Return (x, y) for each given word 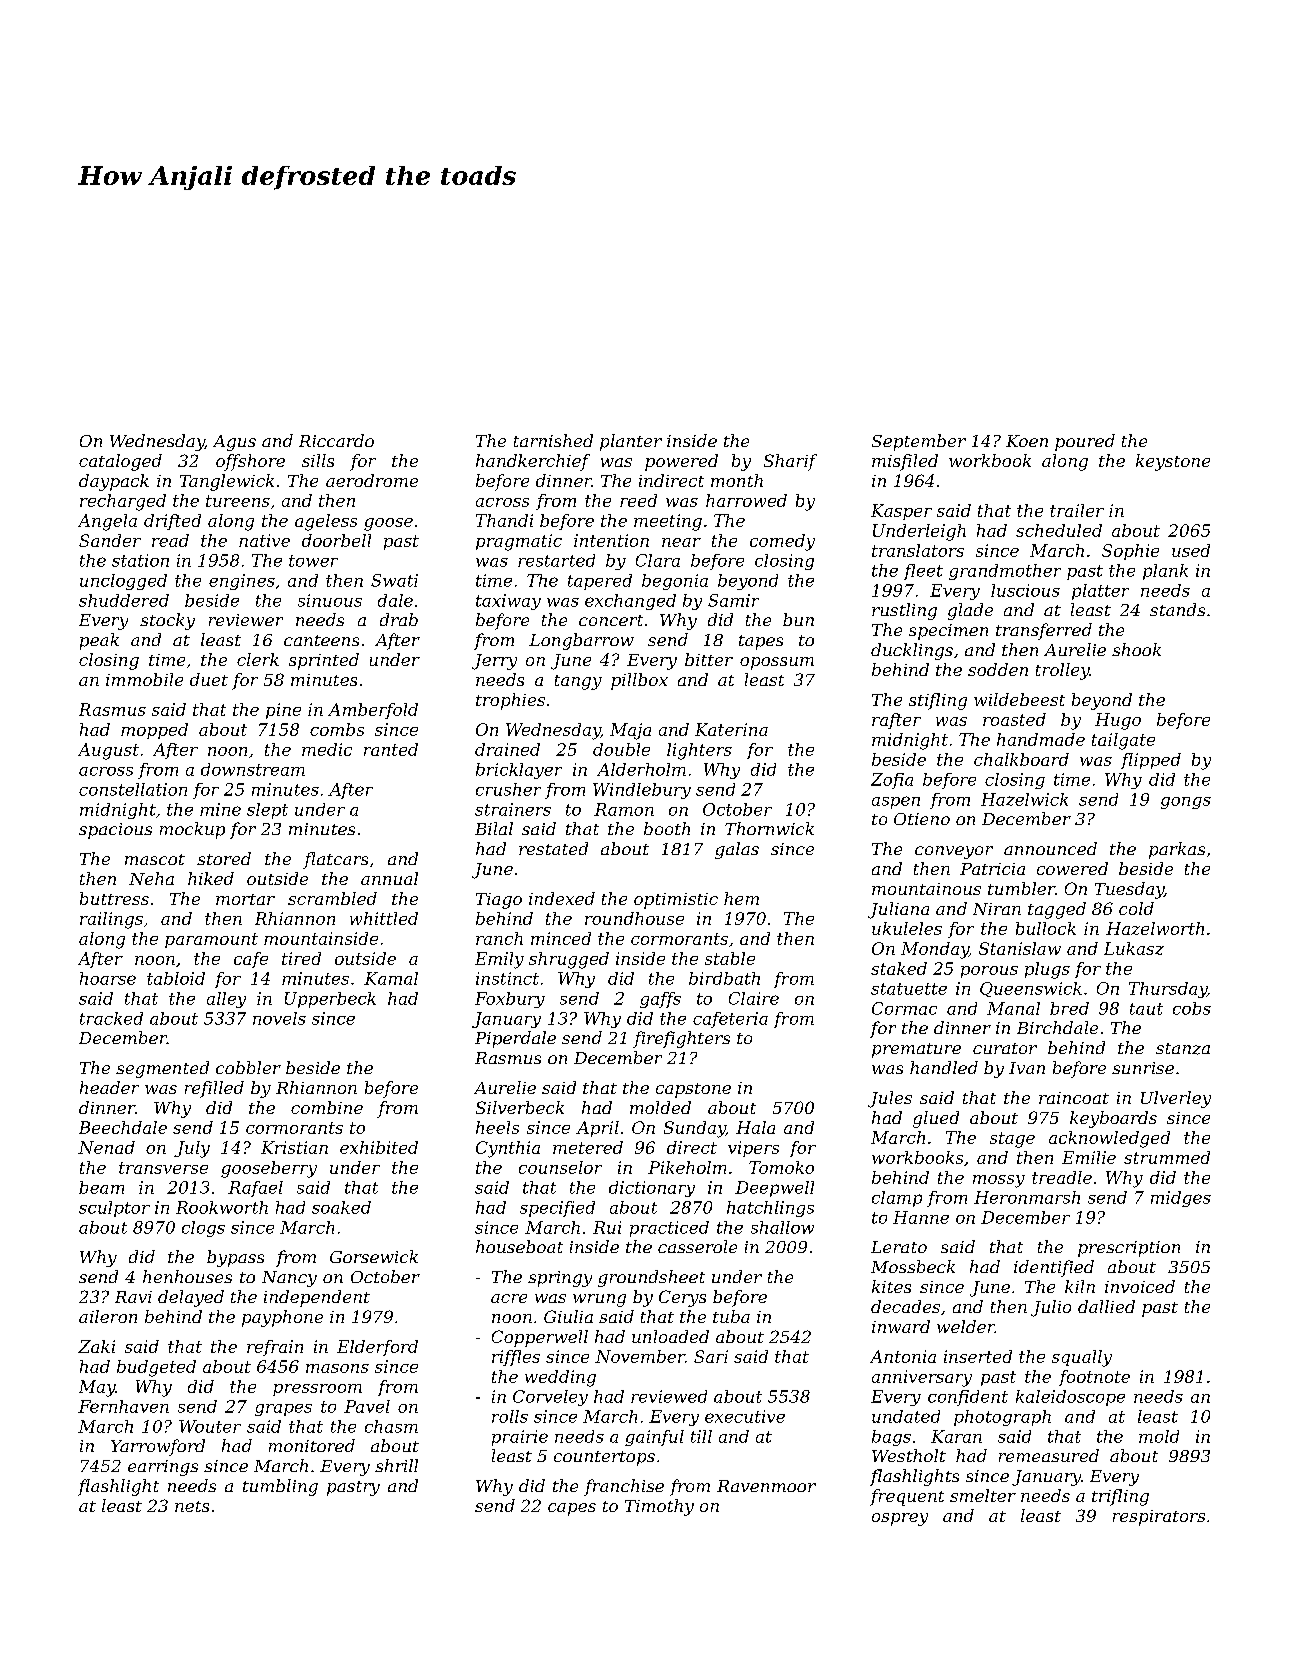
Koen (1027, 441)
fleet (923, 572)
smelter (983, 1495)
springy (560, 1279)
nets (192, 1506)
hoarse (108, 978)
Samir (733, 600)
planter (631, 442)
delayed (191, 1298)
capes (572, 1509)
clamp (897, 1199)
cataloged (120, 462)
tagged (1057, 910)
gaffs (660, 1000)
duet (209, 679)
